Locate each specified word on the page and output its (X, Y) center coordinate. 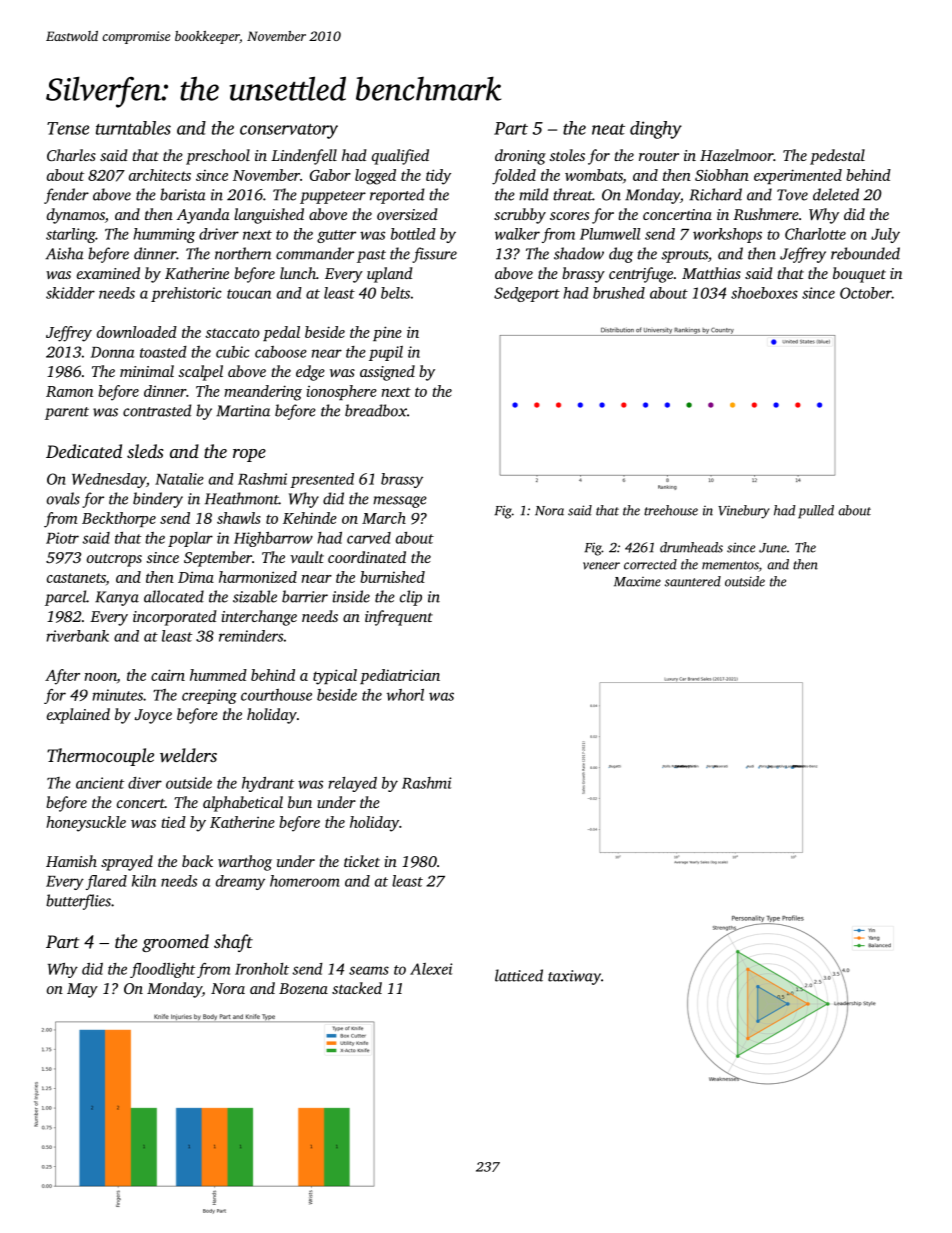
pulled (816, 512)
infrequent (399, 618)
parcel (65, 598)
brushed (619, 293)
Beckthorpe (119, 519)
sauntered (693, 581)
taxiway (574, 977)
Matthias (711, 273)
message (400, 502)
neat (608, 129)
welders (188, 755)
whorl (405, 695)
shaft (233, 943)
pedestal (837, 157)
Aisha (64, 253)
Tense (68, 128)
